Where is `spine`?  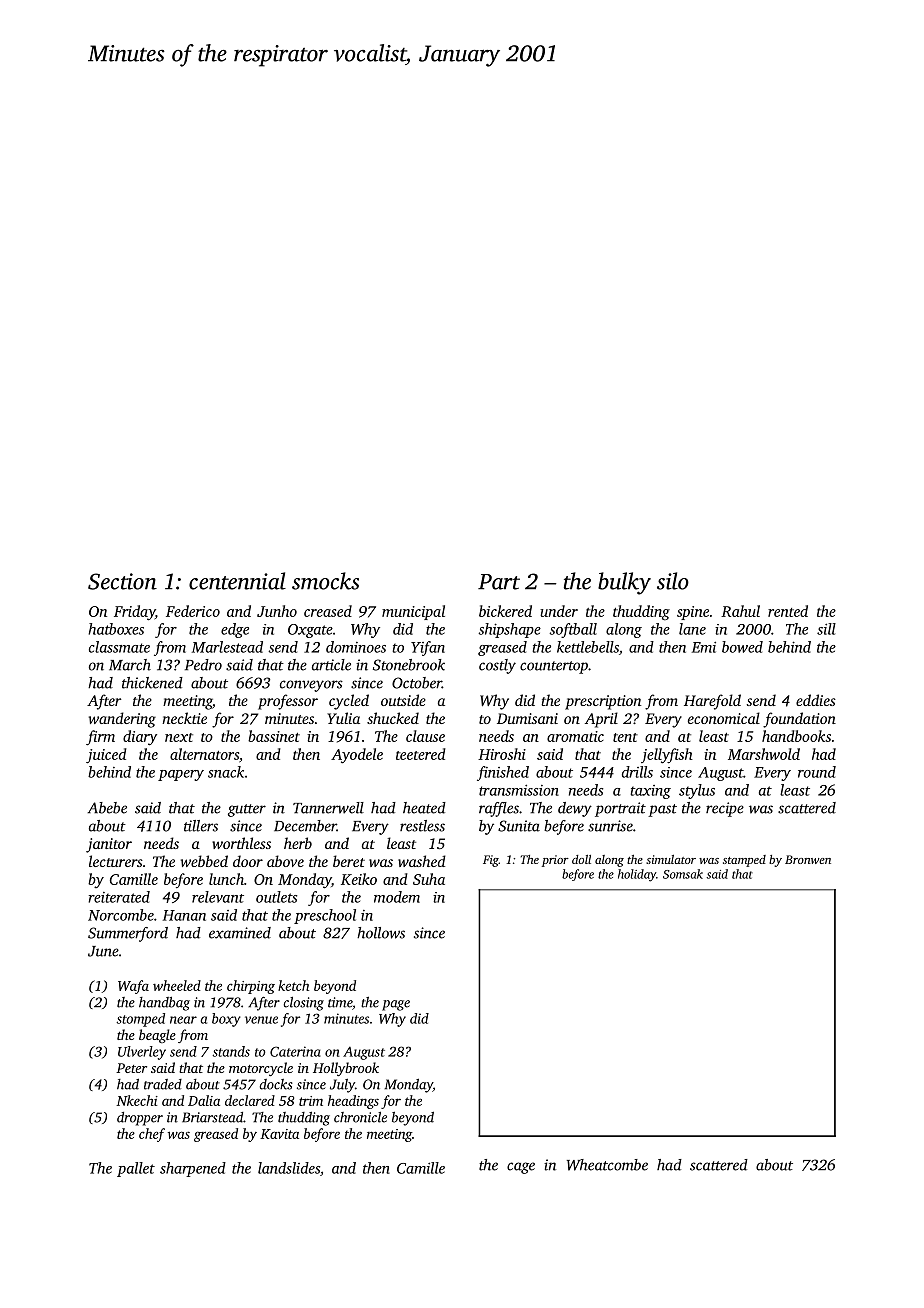
spine is located at coordinates (693, 613).
